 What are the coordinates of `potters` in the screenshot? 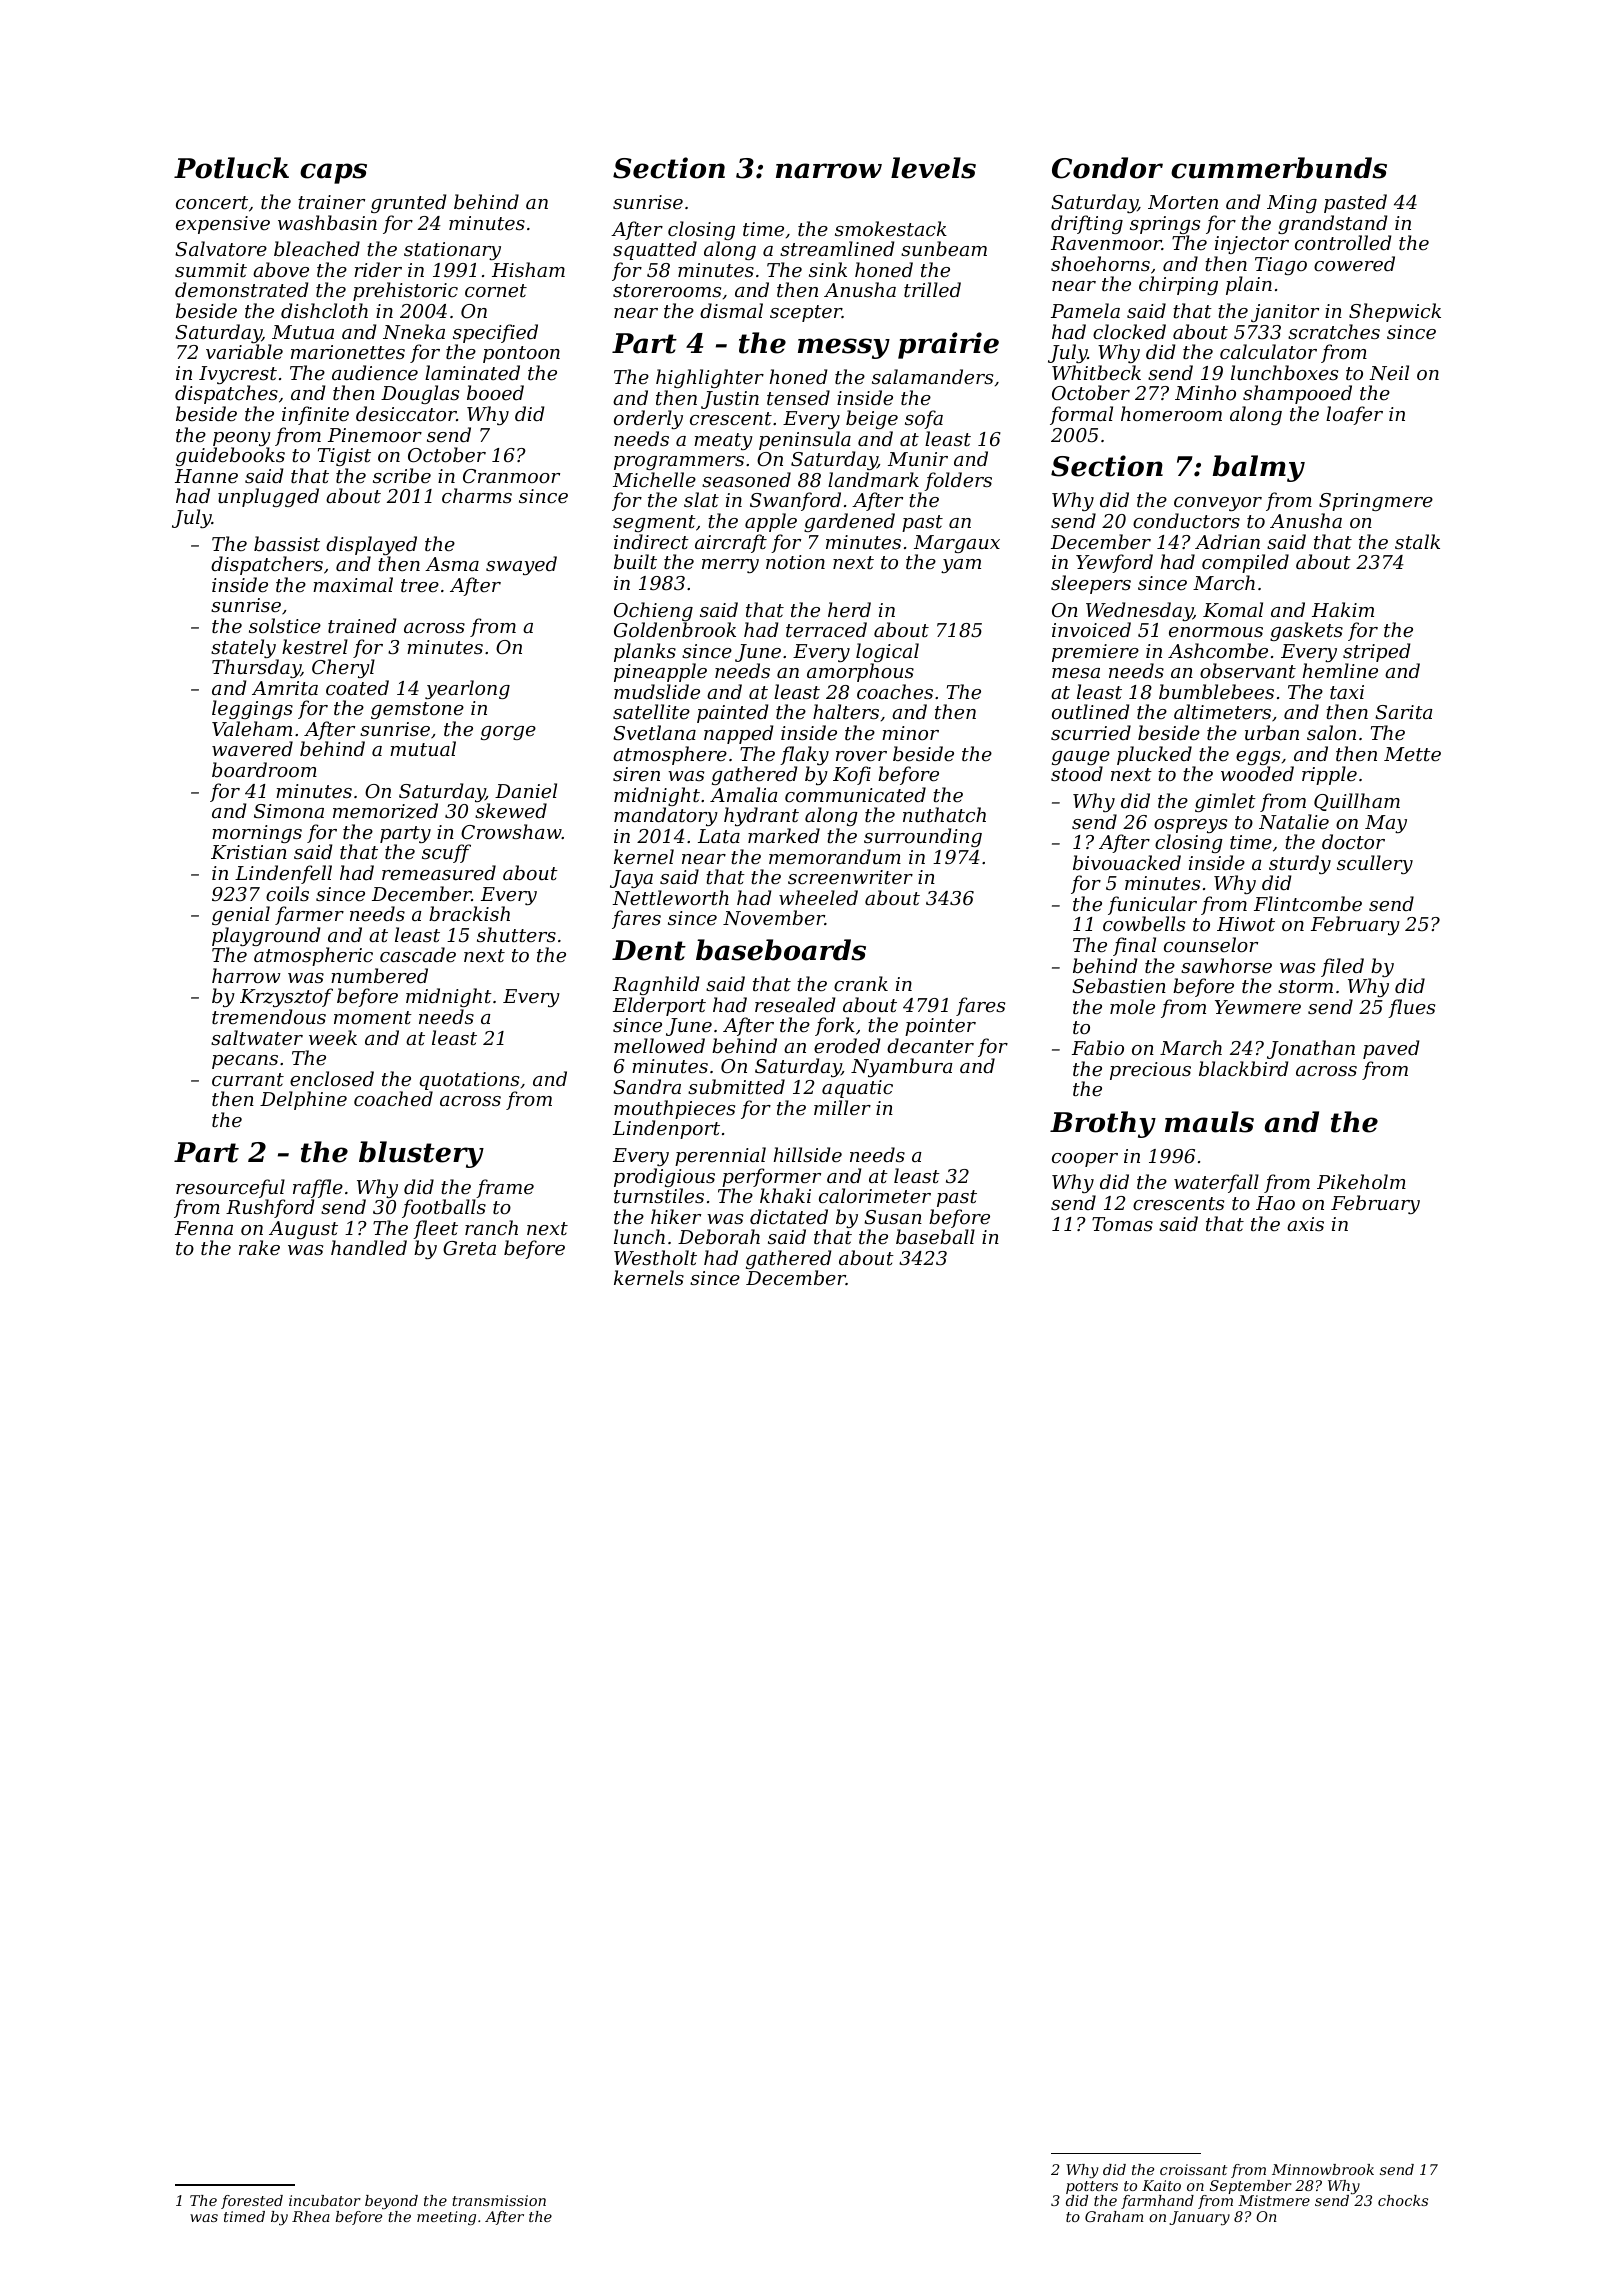 It's located at (1092, 2187).
